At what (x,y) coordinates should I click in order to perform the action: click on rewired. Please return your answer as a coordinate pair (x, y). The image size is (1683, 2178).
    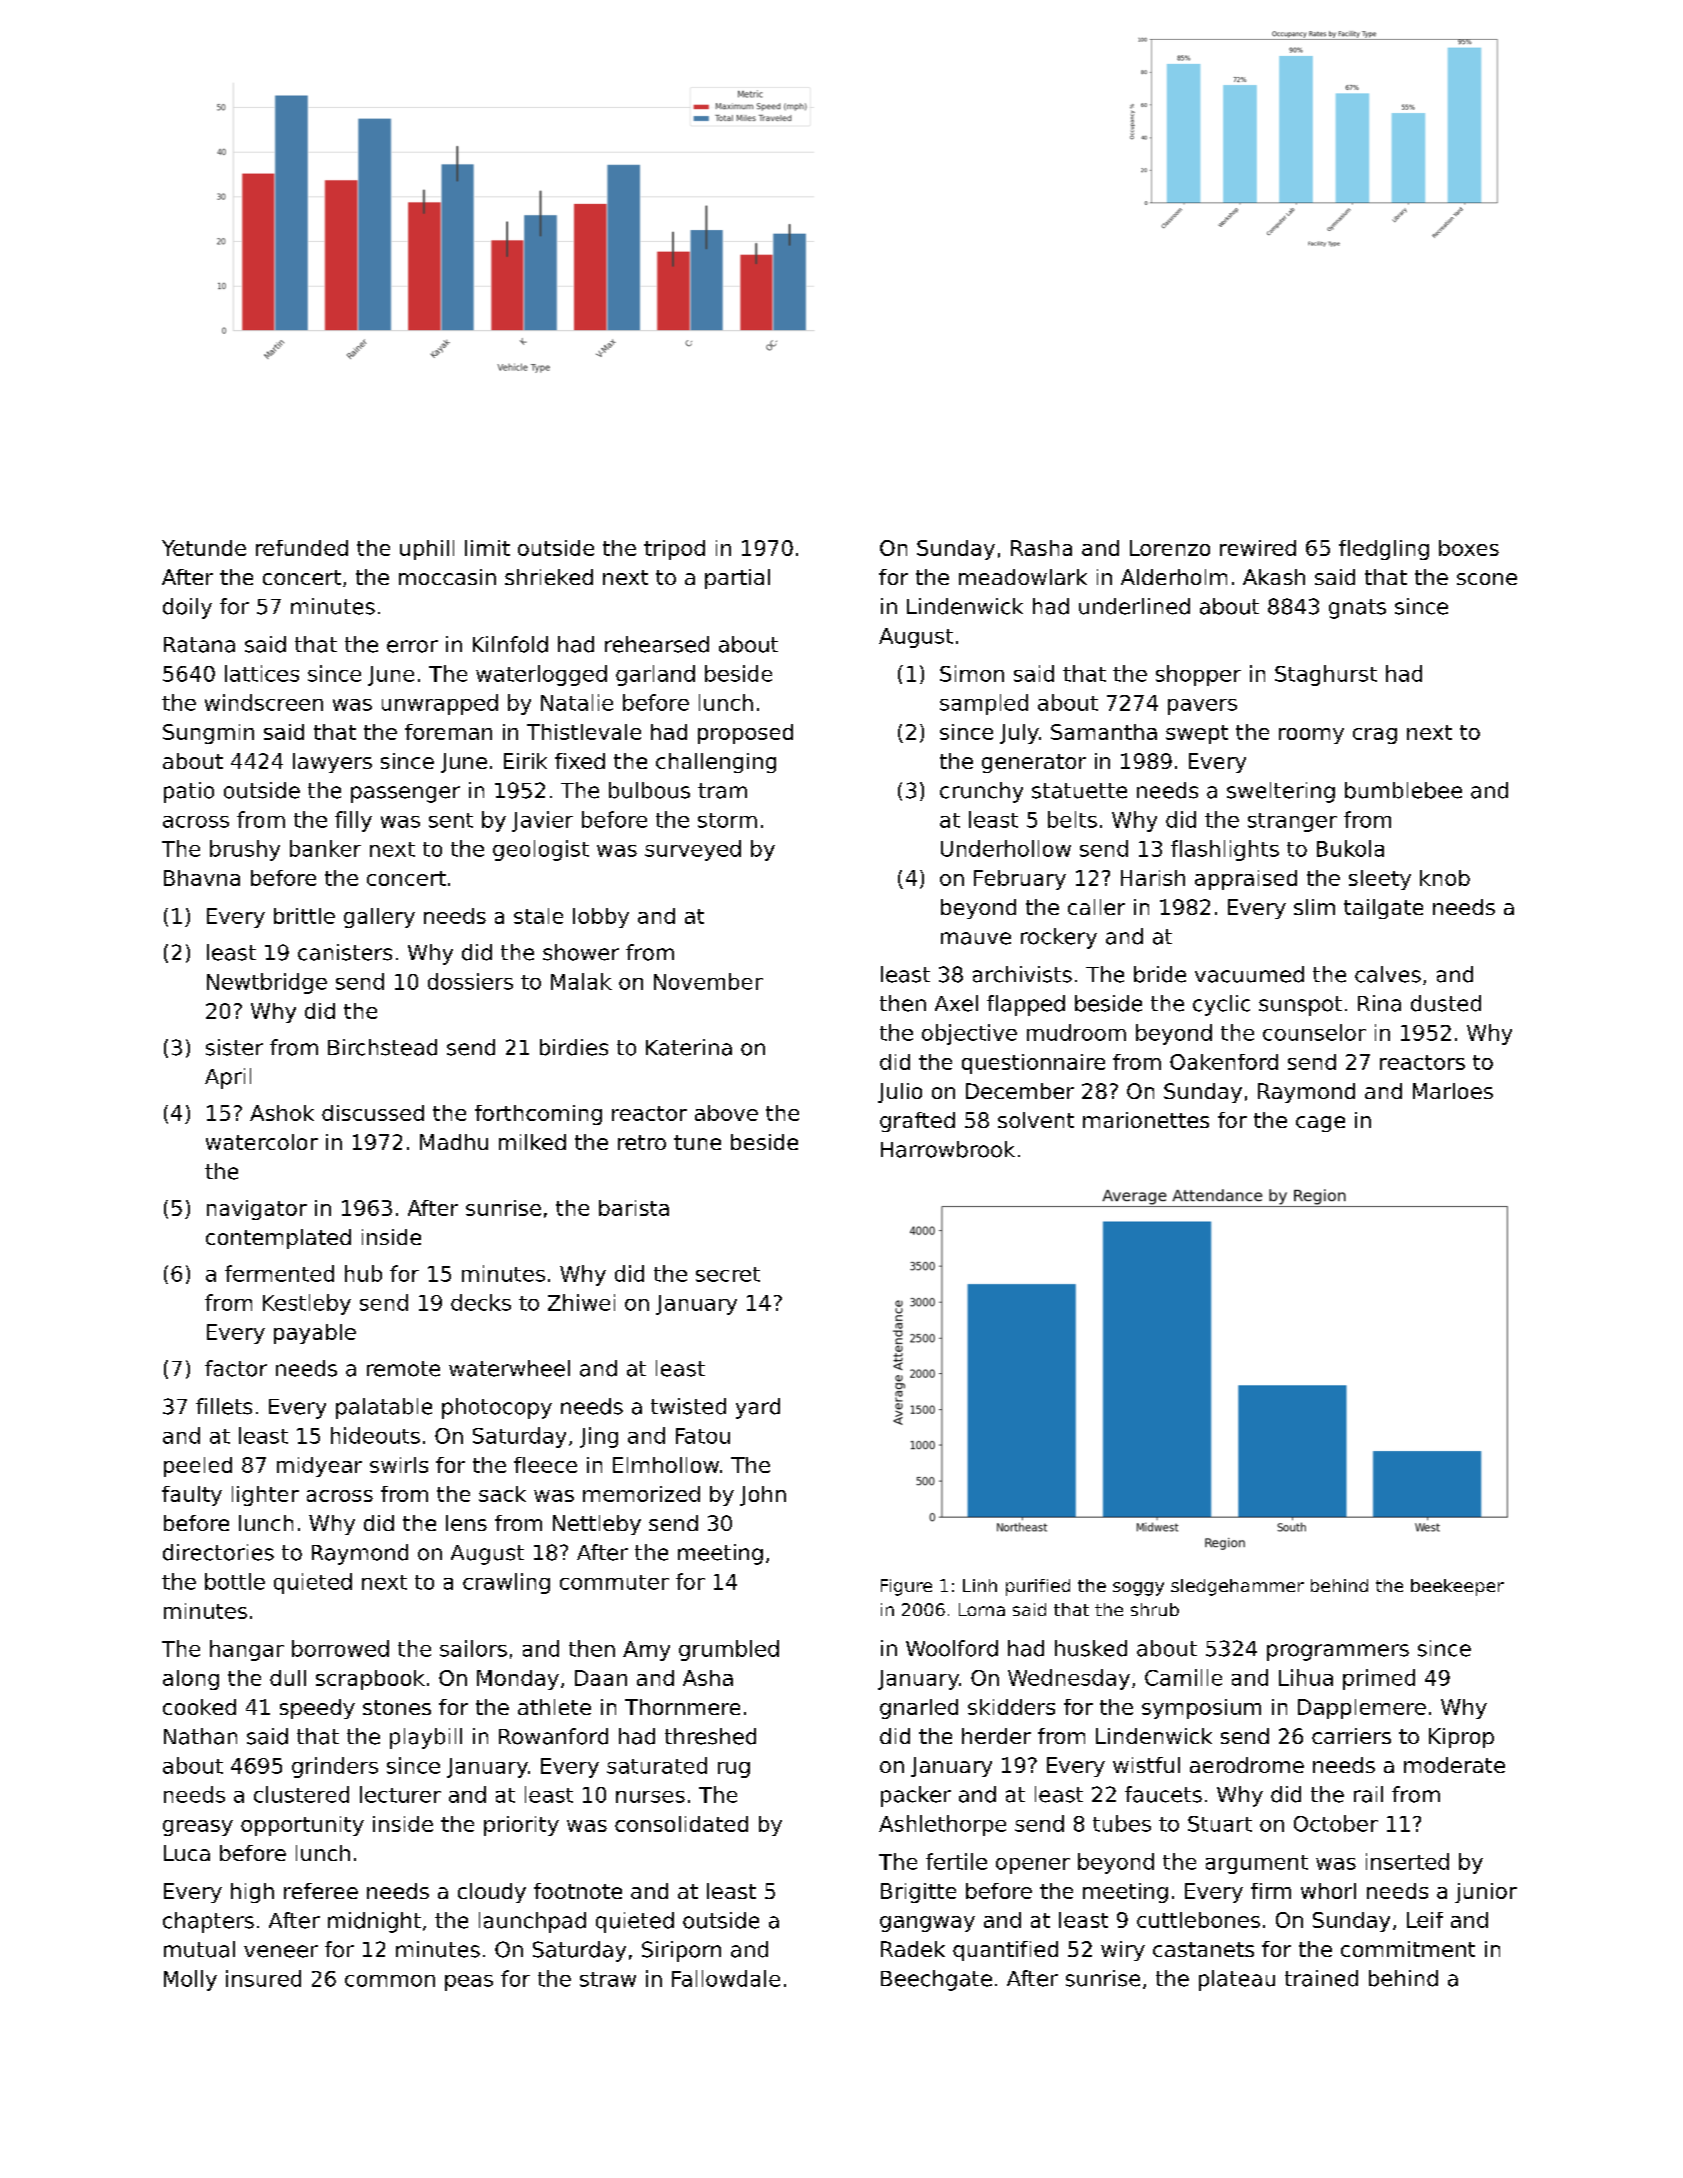
    Looking at the image, I should click on (1258, 548).
